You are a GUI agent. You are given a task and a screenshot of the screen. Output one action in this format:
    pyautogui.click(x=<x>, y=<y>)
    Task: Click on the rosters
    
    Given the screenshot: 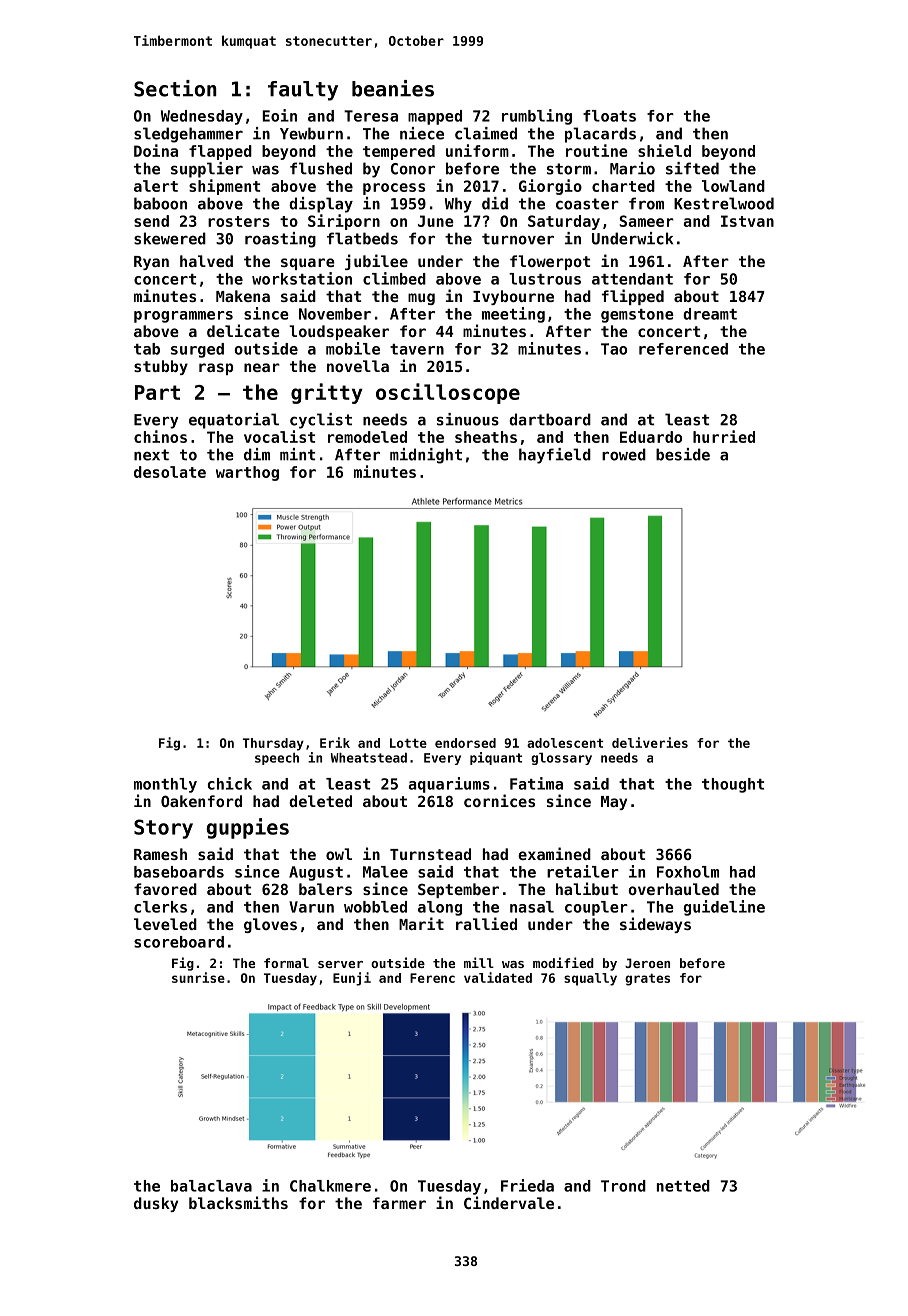 What is the action you would take?
    pyautogui.click(x=239, y=221)
